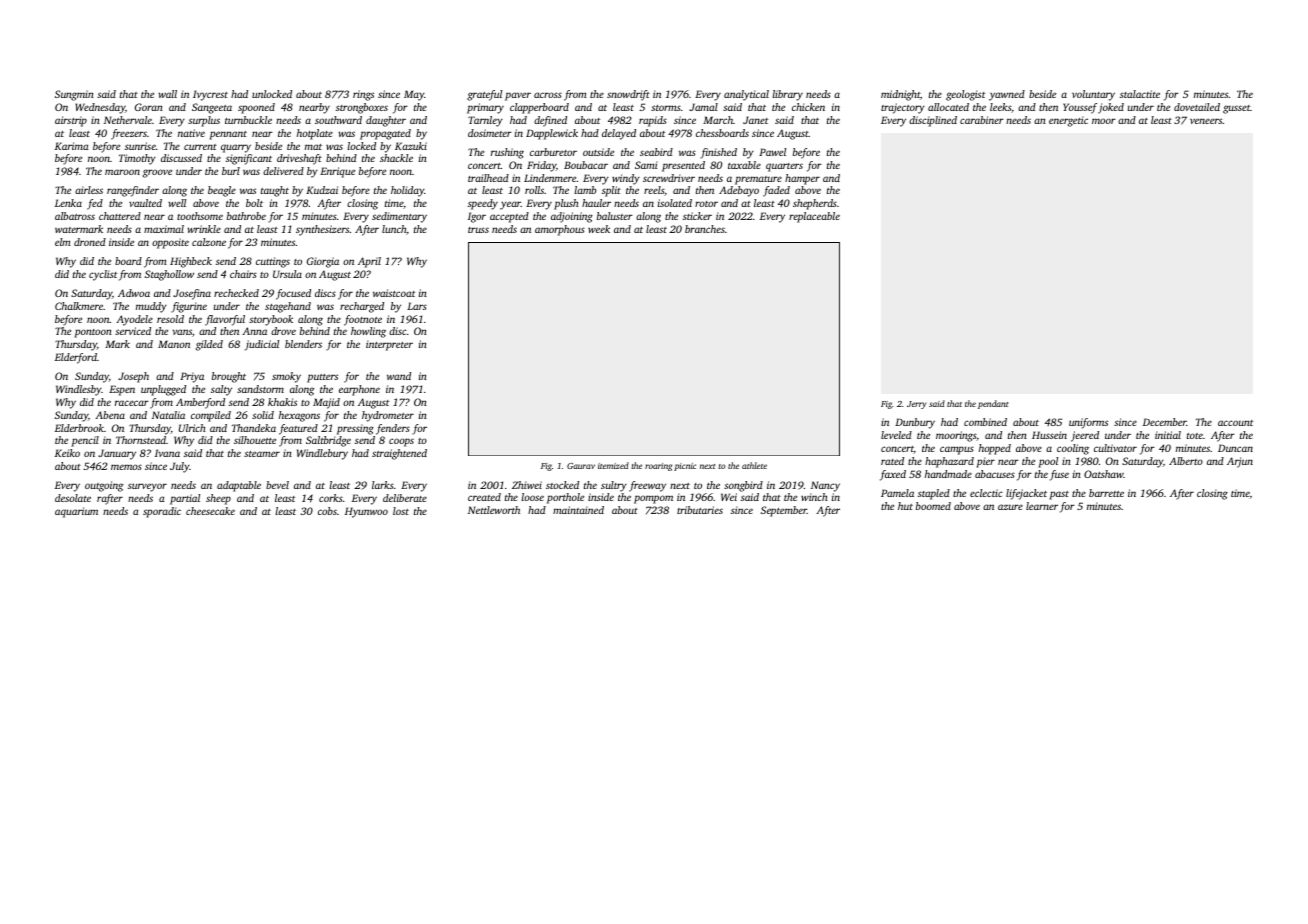 The image size is (1308, 924). Describe the element at coordinates (1010, 507) in the page. I see `azure` at that location.
